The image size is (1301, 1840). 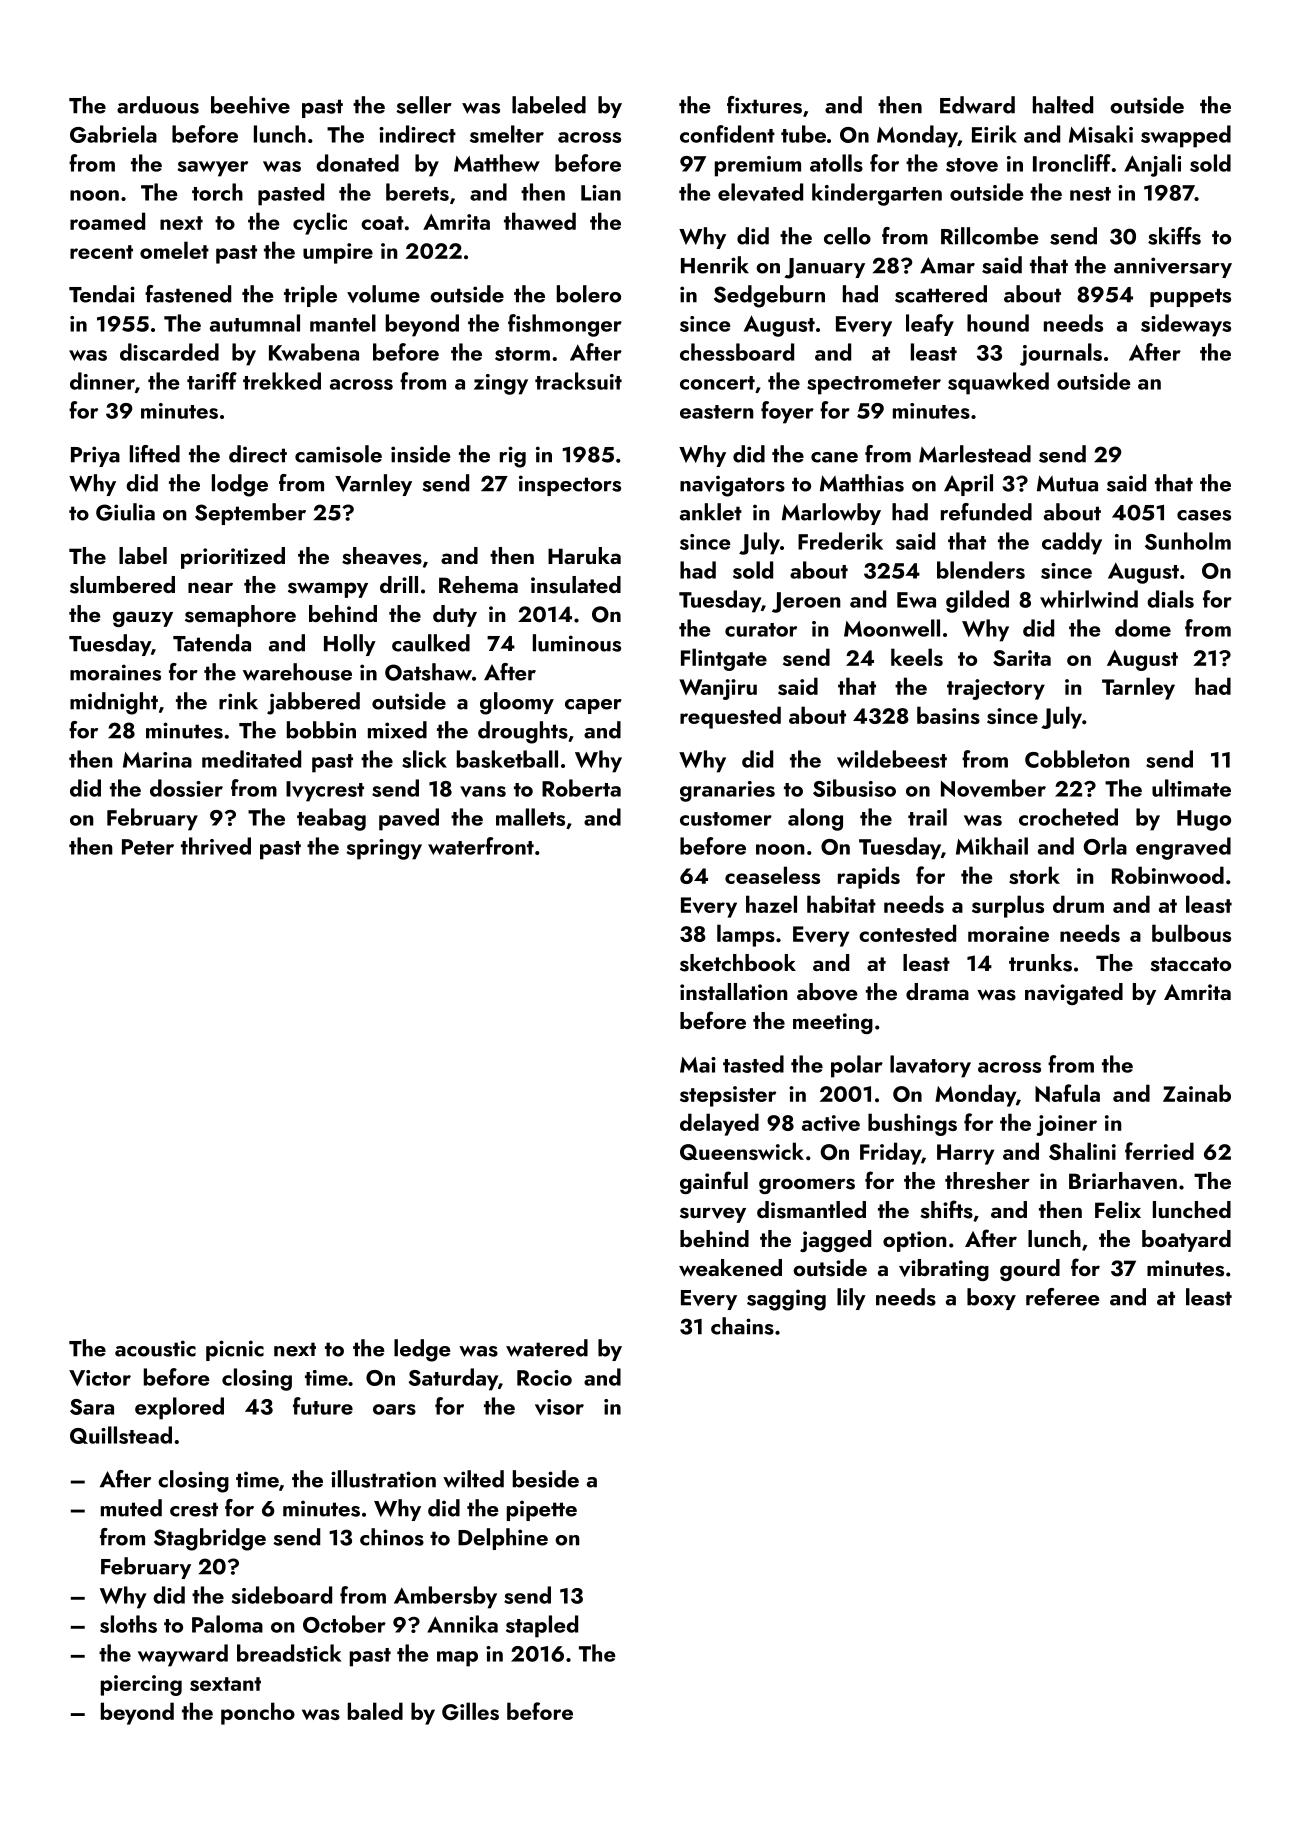 What do you see at coordinates (470, 1711) in the screenshot?
I see `Gilles` at bounding box center [470, 1711].
